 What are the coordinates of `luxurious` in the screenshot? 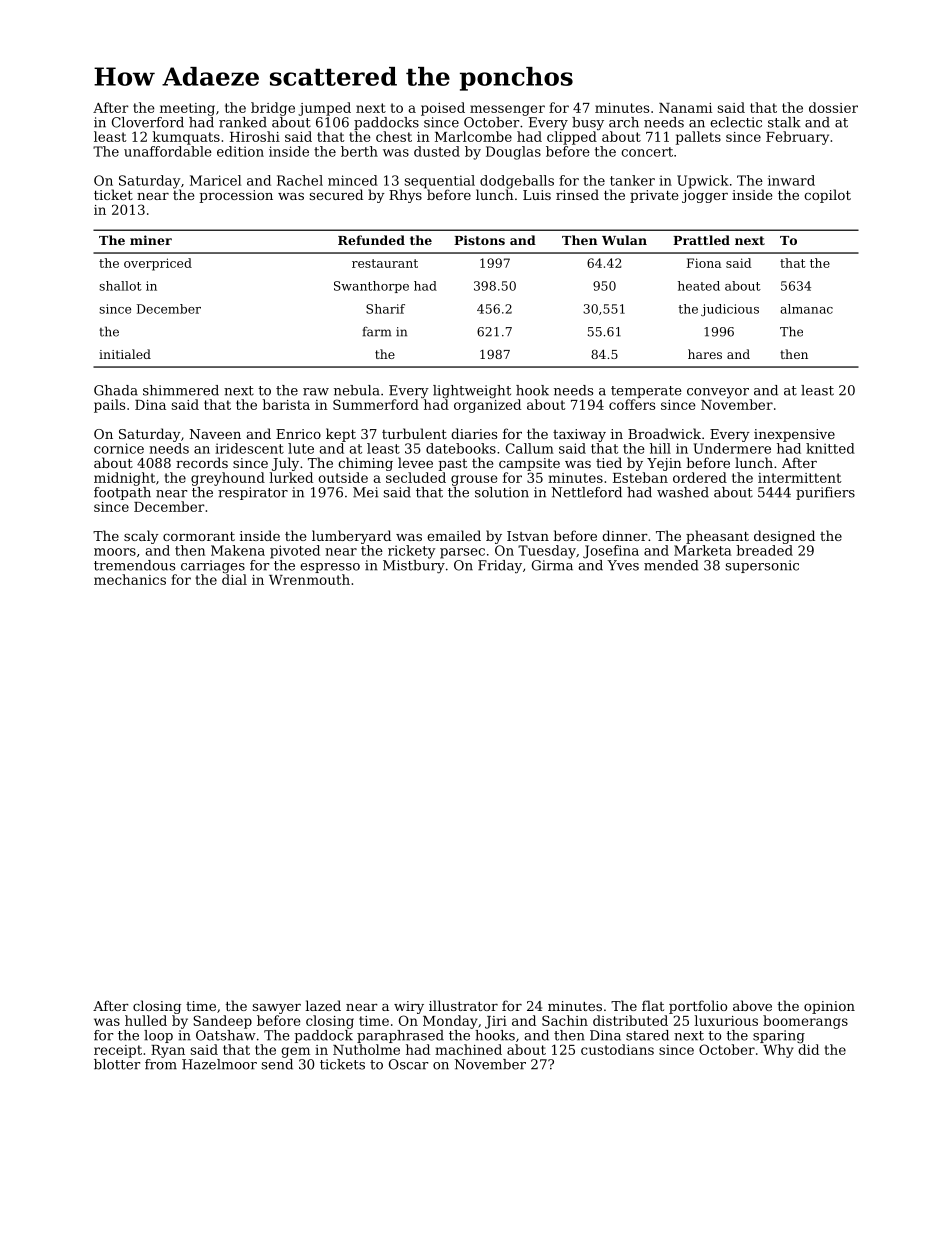 It's located at (726, 1020).
